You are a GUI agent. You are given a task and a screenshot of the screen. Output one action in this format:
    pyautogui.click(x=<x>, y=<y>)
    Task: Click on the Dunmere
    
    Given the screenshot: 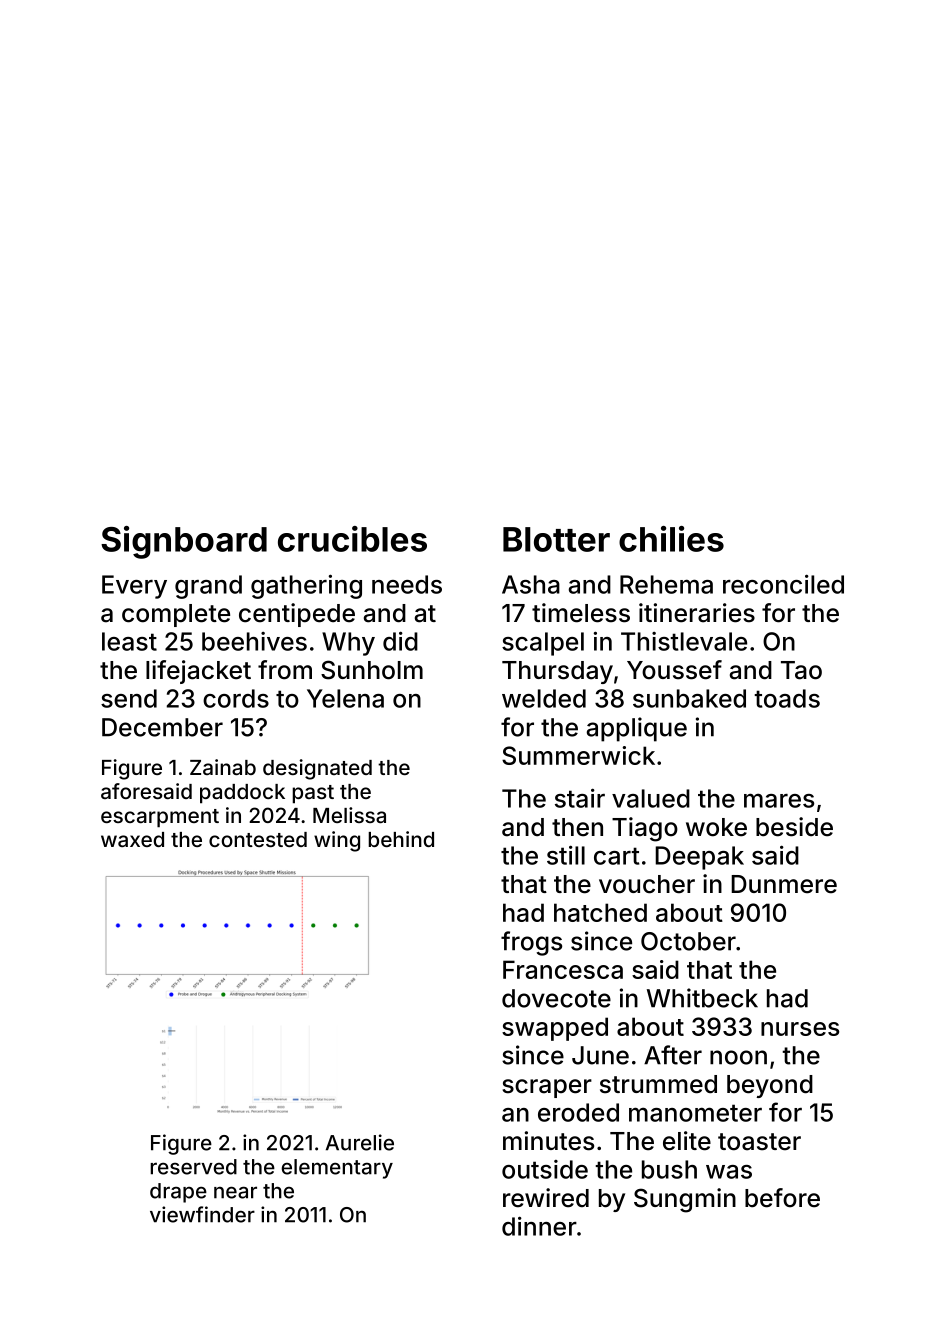 What is the action you would take?
    pyautogui.click(x=784, y=884)
